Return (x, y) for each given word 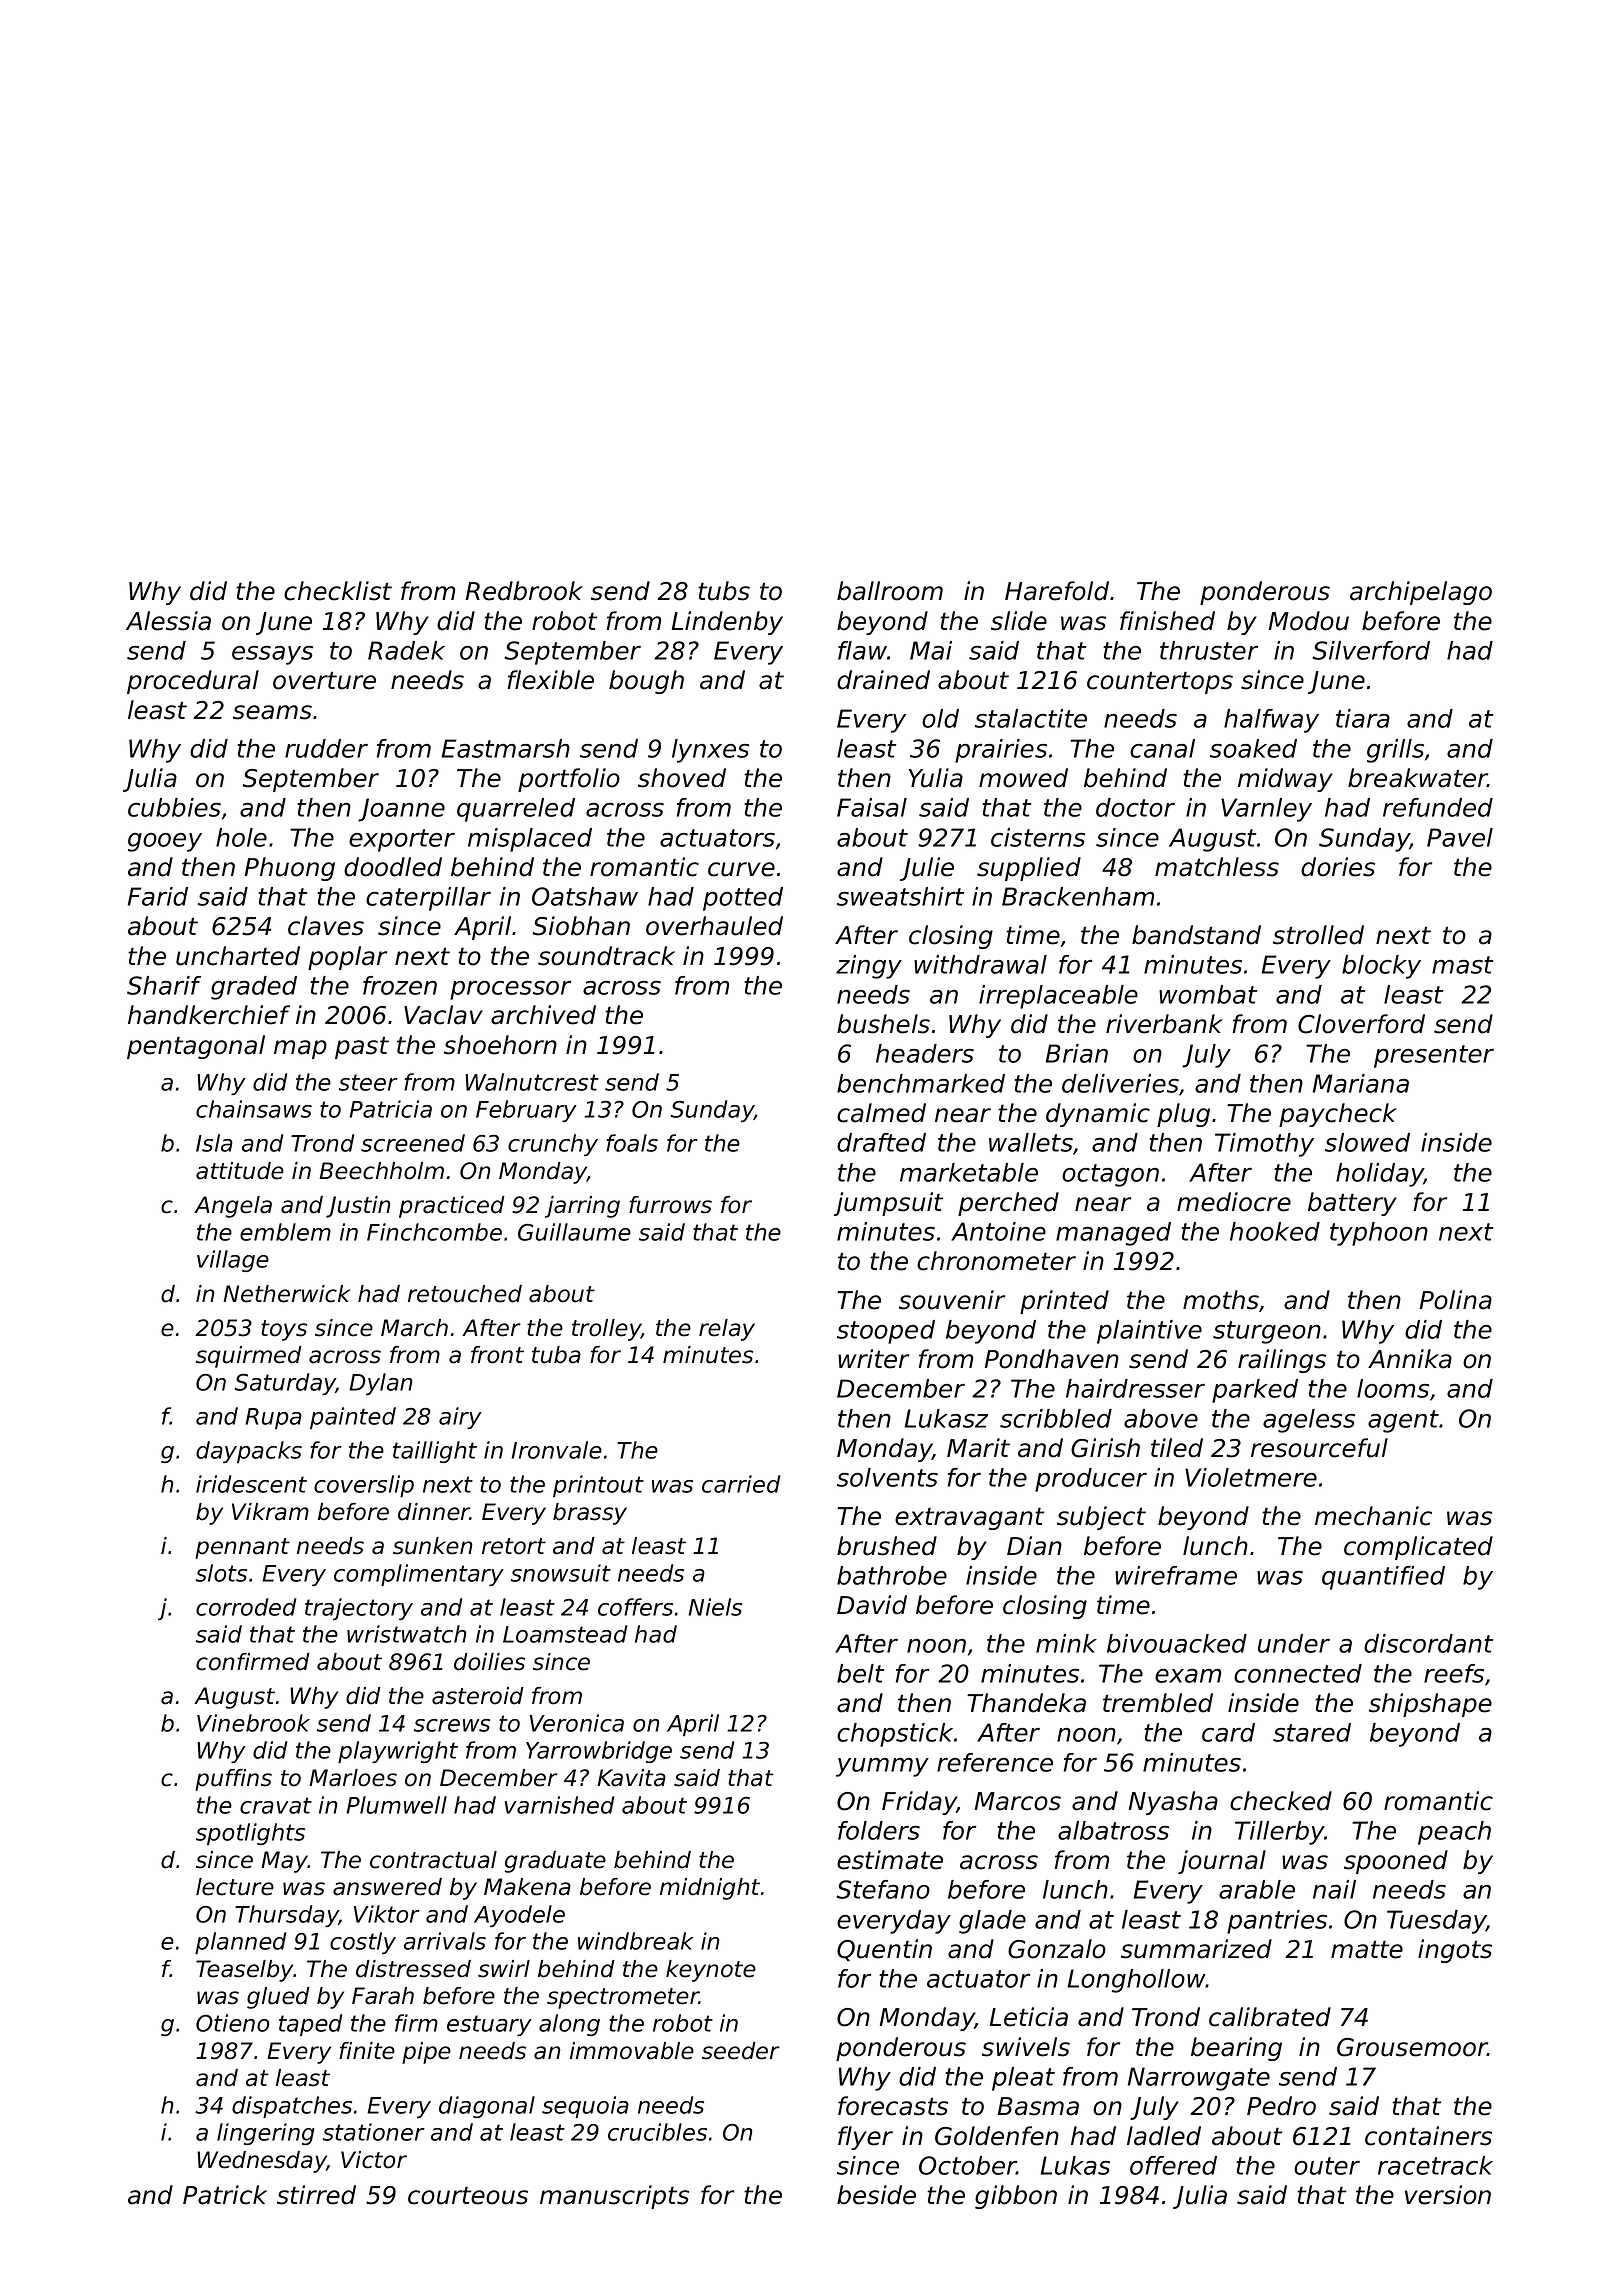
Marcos (1017, 1801)
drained (883, 680)
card (1228, 1732)
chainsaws (254, 1109)
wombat (1208, 994)
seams (272, 712)
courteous (468, 2195)
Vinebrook (253, 1723)
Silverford (1371, 650)
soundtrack (606, 956)
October (968, 2165)
